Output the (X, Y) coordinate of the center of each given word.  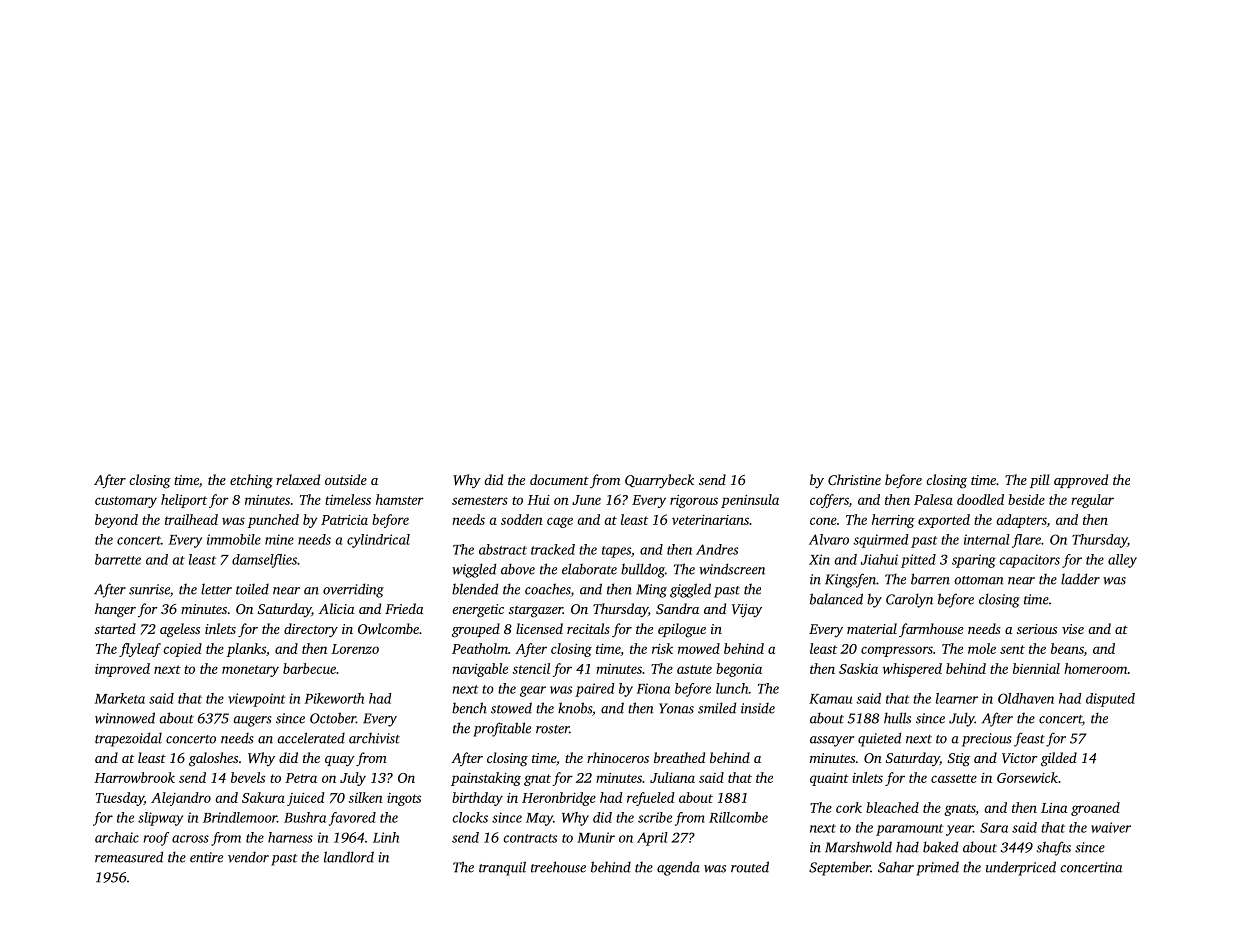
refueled (651, 799)
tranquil (502, 868)
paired (595, 690)
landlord (349, 857)
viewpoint (256, 700)
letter (216, 589)
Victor (1020, 758)
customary (126, 502)
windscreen (732, 569)
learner (957, 698)
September (840, 868)
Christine (854, 479)
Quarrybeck (659, 481)
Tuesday (120, 799)
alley (1122, 561)
